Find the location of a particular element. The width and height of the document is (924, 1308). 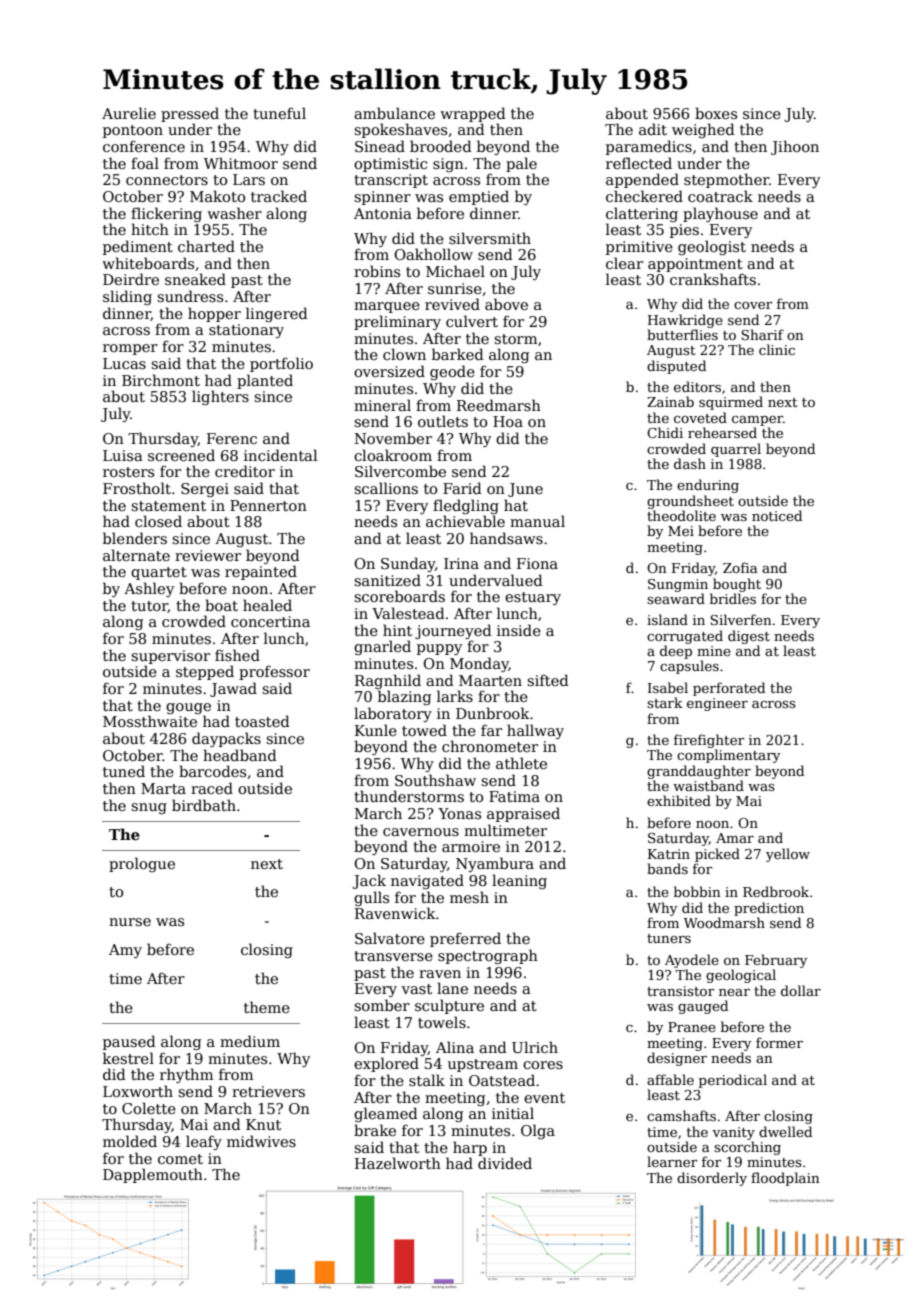

Jawad is located at coordinates (233, 689).
